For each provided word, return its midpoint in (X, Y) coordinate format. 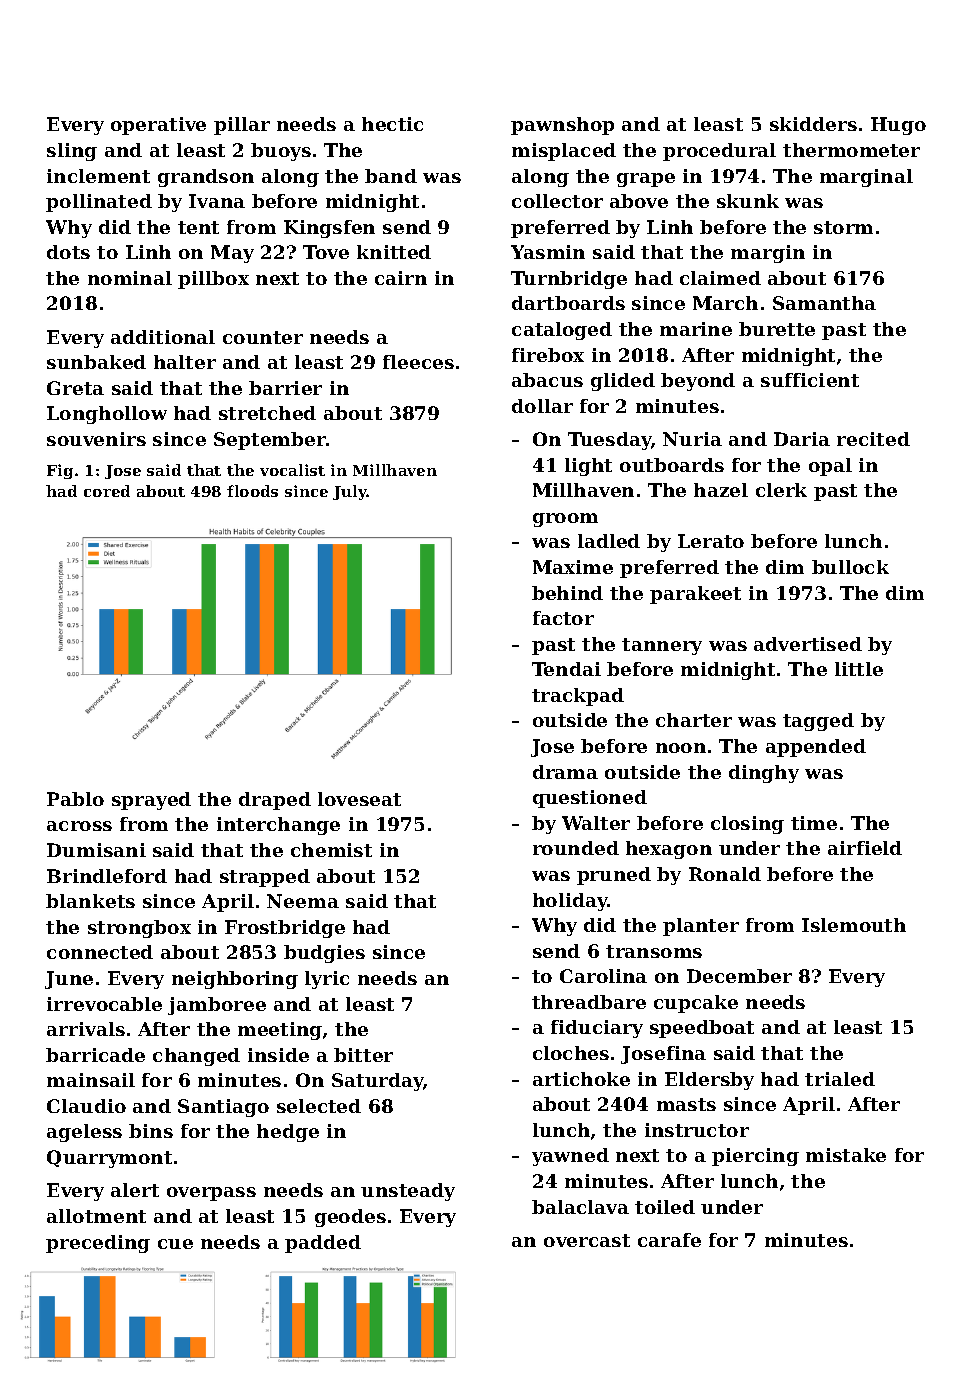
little (859, 669)
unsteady (408, 1192)
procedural (719, 152)
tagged (818, 722)
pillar (242, 126)
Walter (596, 823)
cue (175, 1244)
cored (107, 491)
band (391, 176)
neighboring (235, 980)
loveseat (359, 799)
